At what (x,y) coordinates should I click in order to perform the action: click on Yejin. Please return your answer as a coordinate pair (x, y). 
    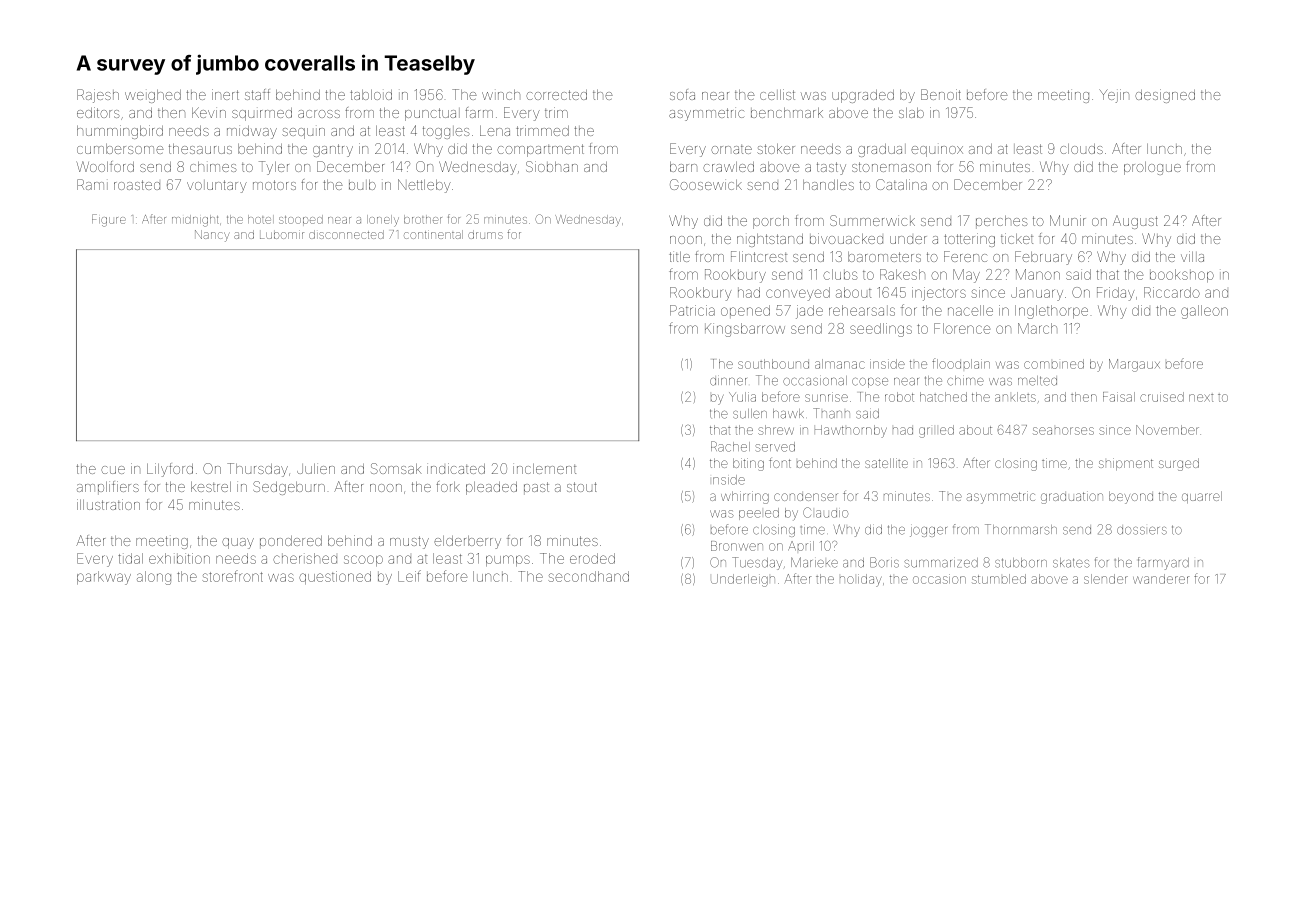
    Looking at the image, I should click on (1114, 96).
